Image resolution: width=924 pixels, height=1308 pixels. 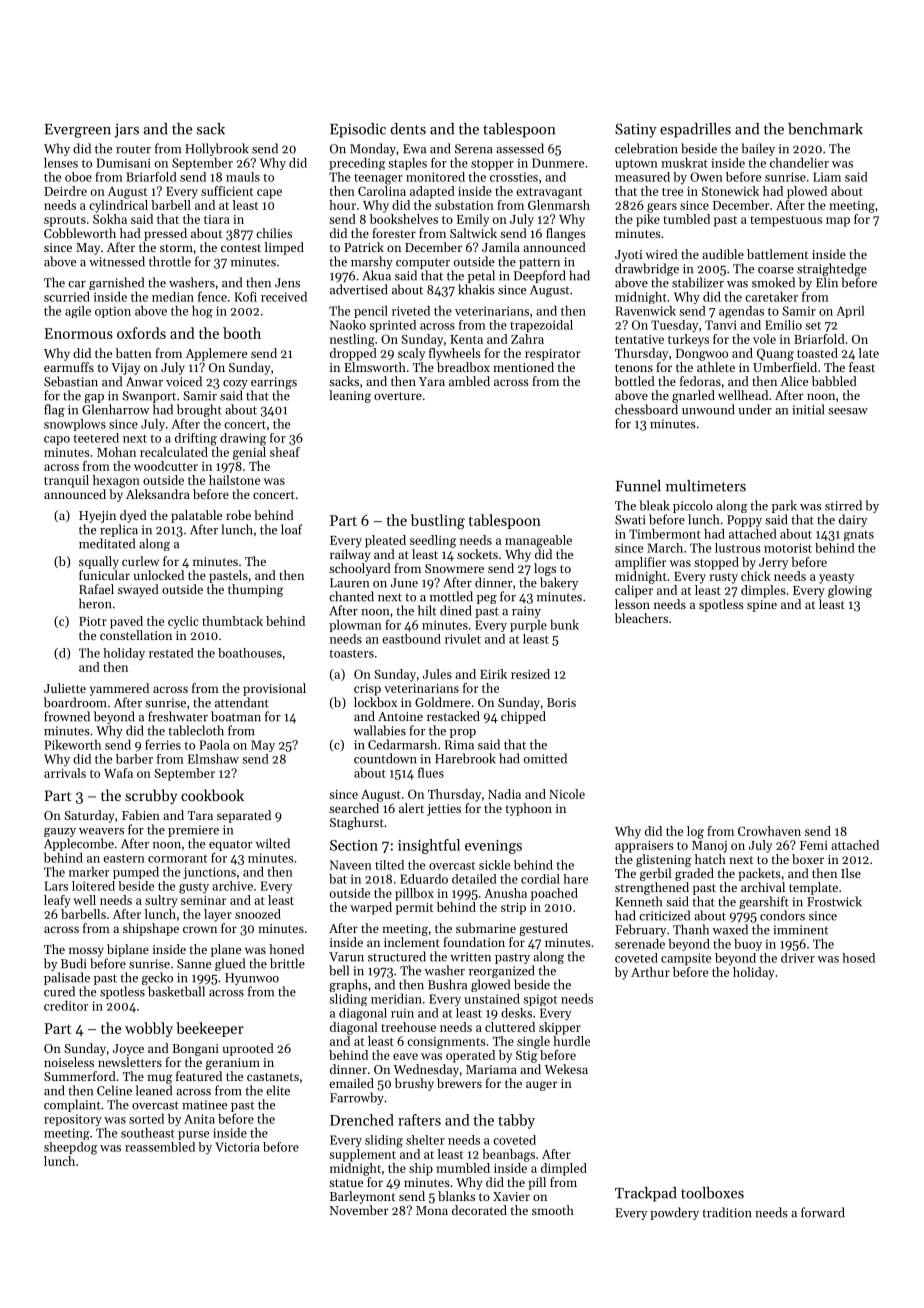 What do you see at coordinates (359, 1210) in the screenshot?
I see `November` at bounding box center [359, 1210].
